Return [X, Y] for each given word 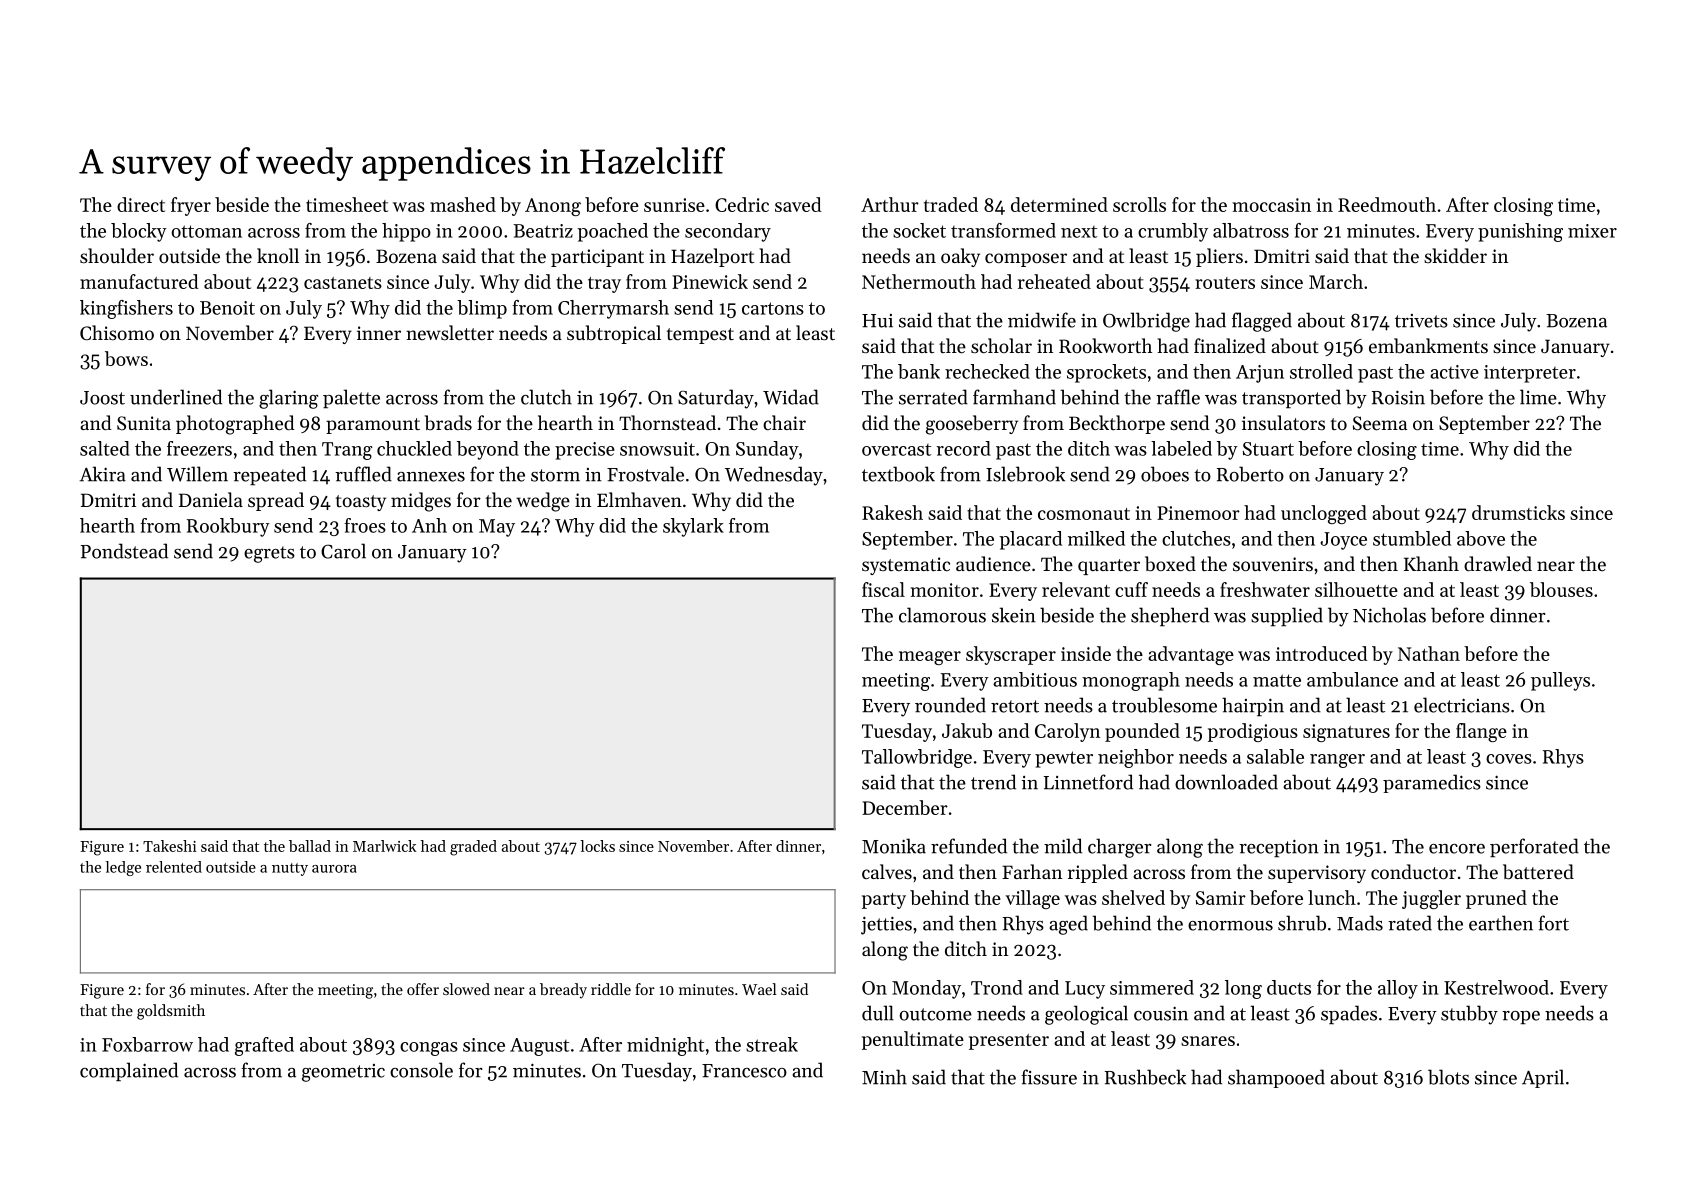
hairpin [1253, 706]
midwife [1042, 320]
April [1543, 1078]
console [421, 1070]
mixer [1592, 231]
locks [597, 846]
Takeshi [170, 846]
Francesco [744, 1071]
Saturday [716, 399]
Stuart [1268, 449]
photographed [235, 425]
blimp [482, 309]
